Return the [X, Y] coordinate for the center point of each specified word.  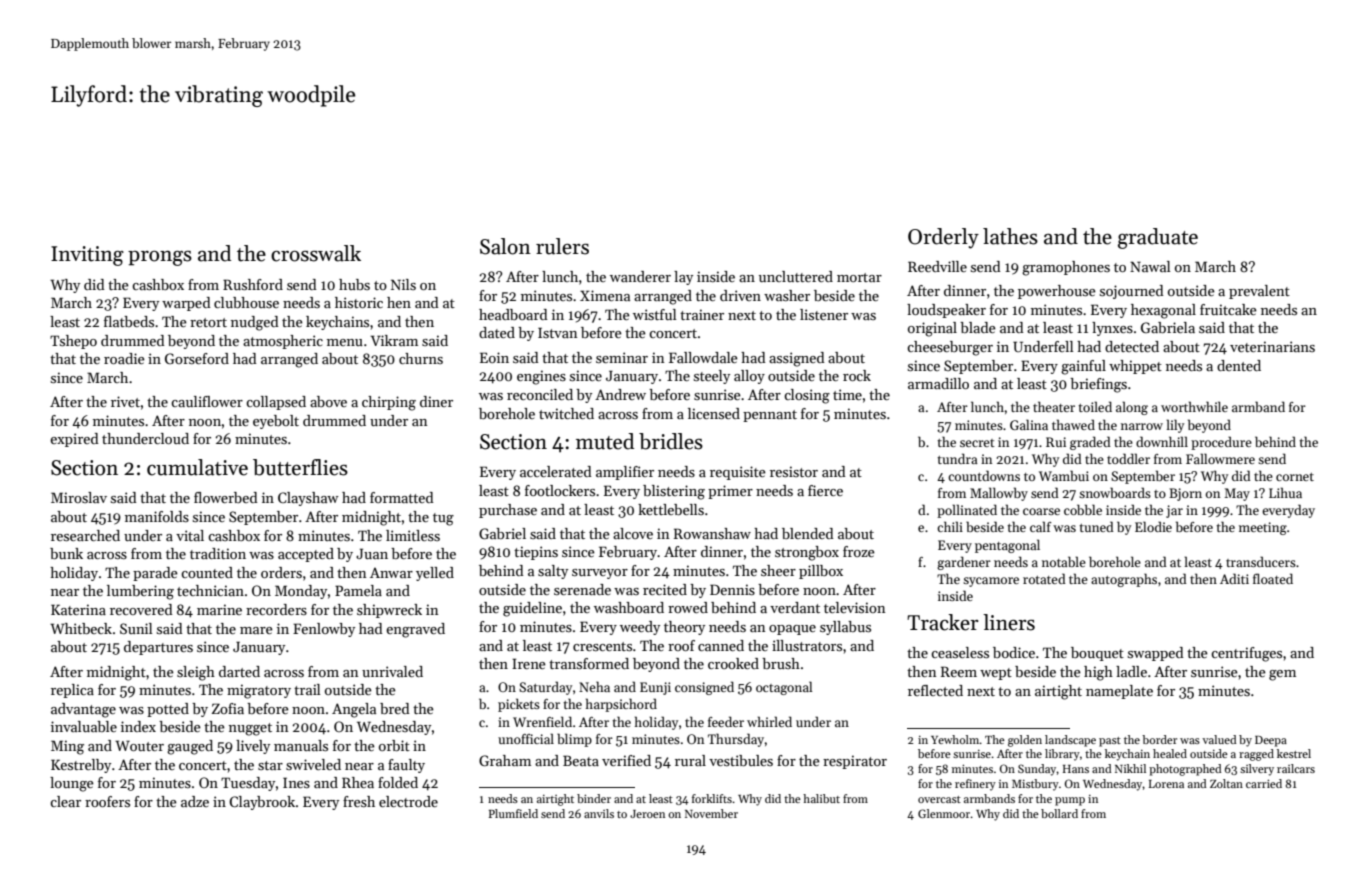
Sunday [1037, 770]
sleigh [196, 673]
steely [712, 377]
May [1237, 494]
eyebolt [276, 422]
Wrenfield [542, 721]
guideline [532, 609]
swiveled [313, 764]
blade [978, 327]
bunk [66, 553]
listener [824, 314]
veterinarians [1272, 346]
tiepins [536, 553]
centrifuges [1246, 654]
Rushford [253, 284]
